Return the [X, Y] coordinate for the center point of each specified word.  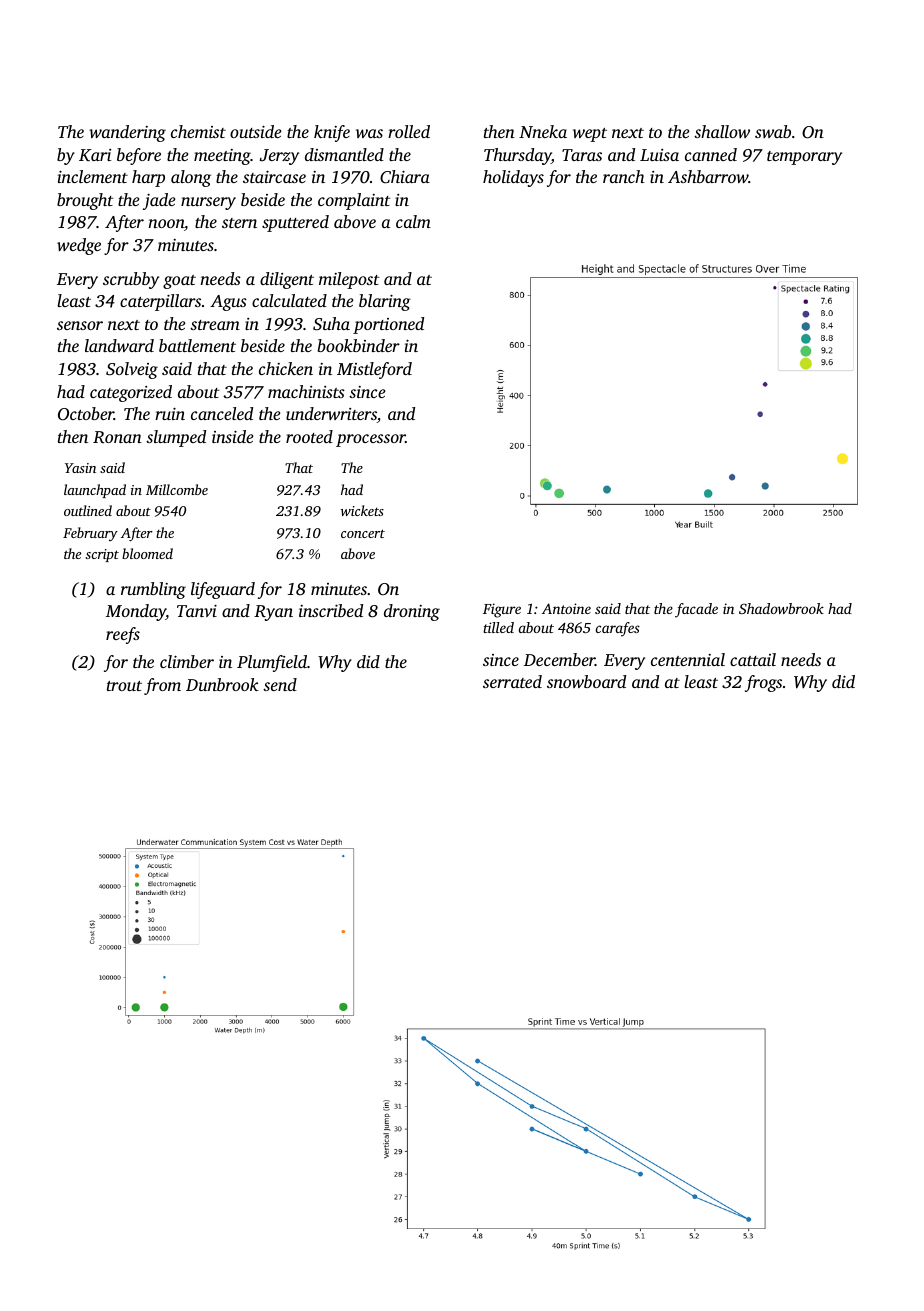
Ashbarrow [708, 176]
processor [371, 440]
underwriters [331, 415]
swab [773, 131]
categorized [131, 393]
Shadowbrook [781, 608]
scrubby [131, 280]
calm [413, 221]
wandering [127, 133]
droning [412, 612]
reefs [123, 635]
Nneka [543, 131]
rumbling [153, 590]
